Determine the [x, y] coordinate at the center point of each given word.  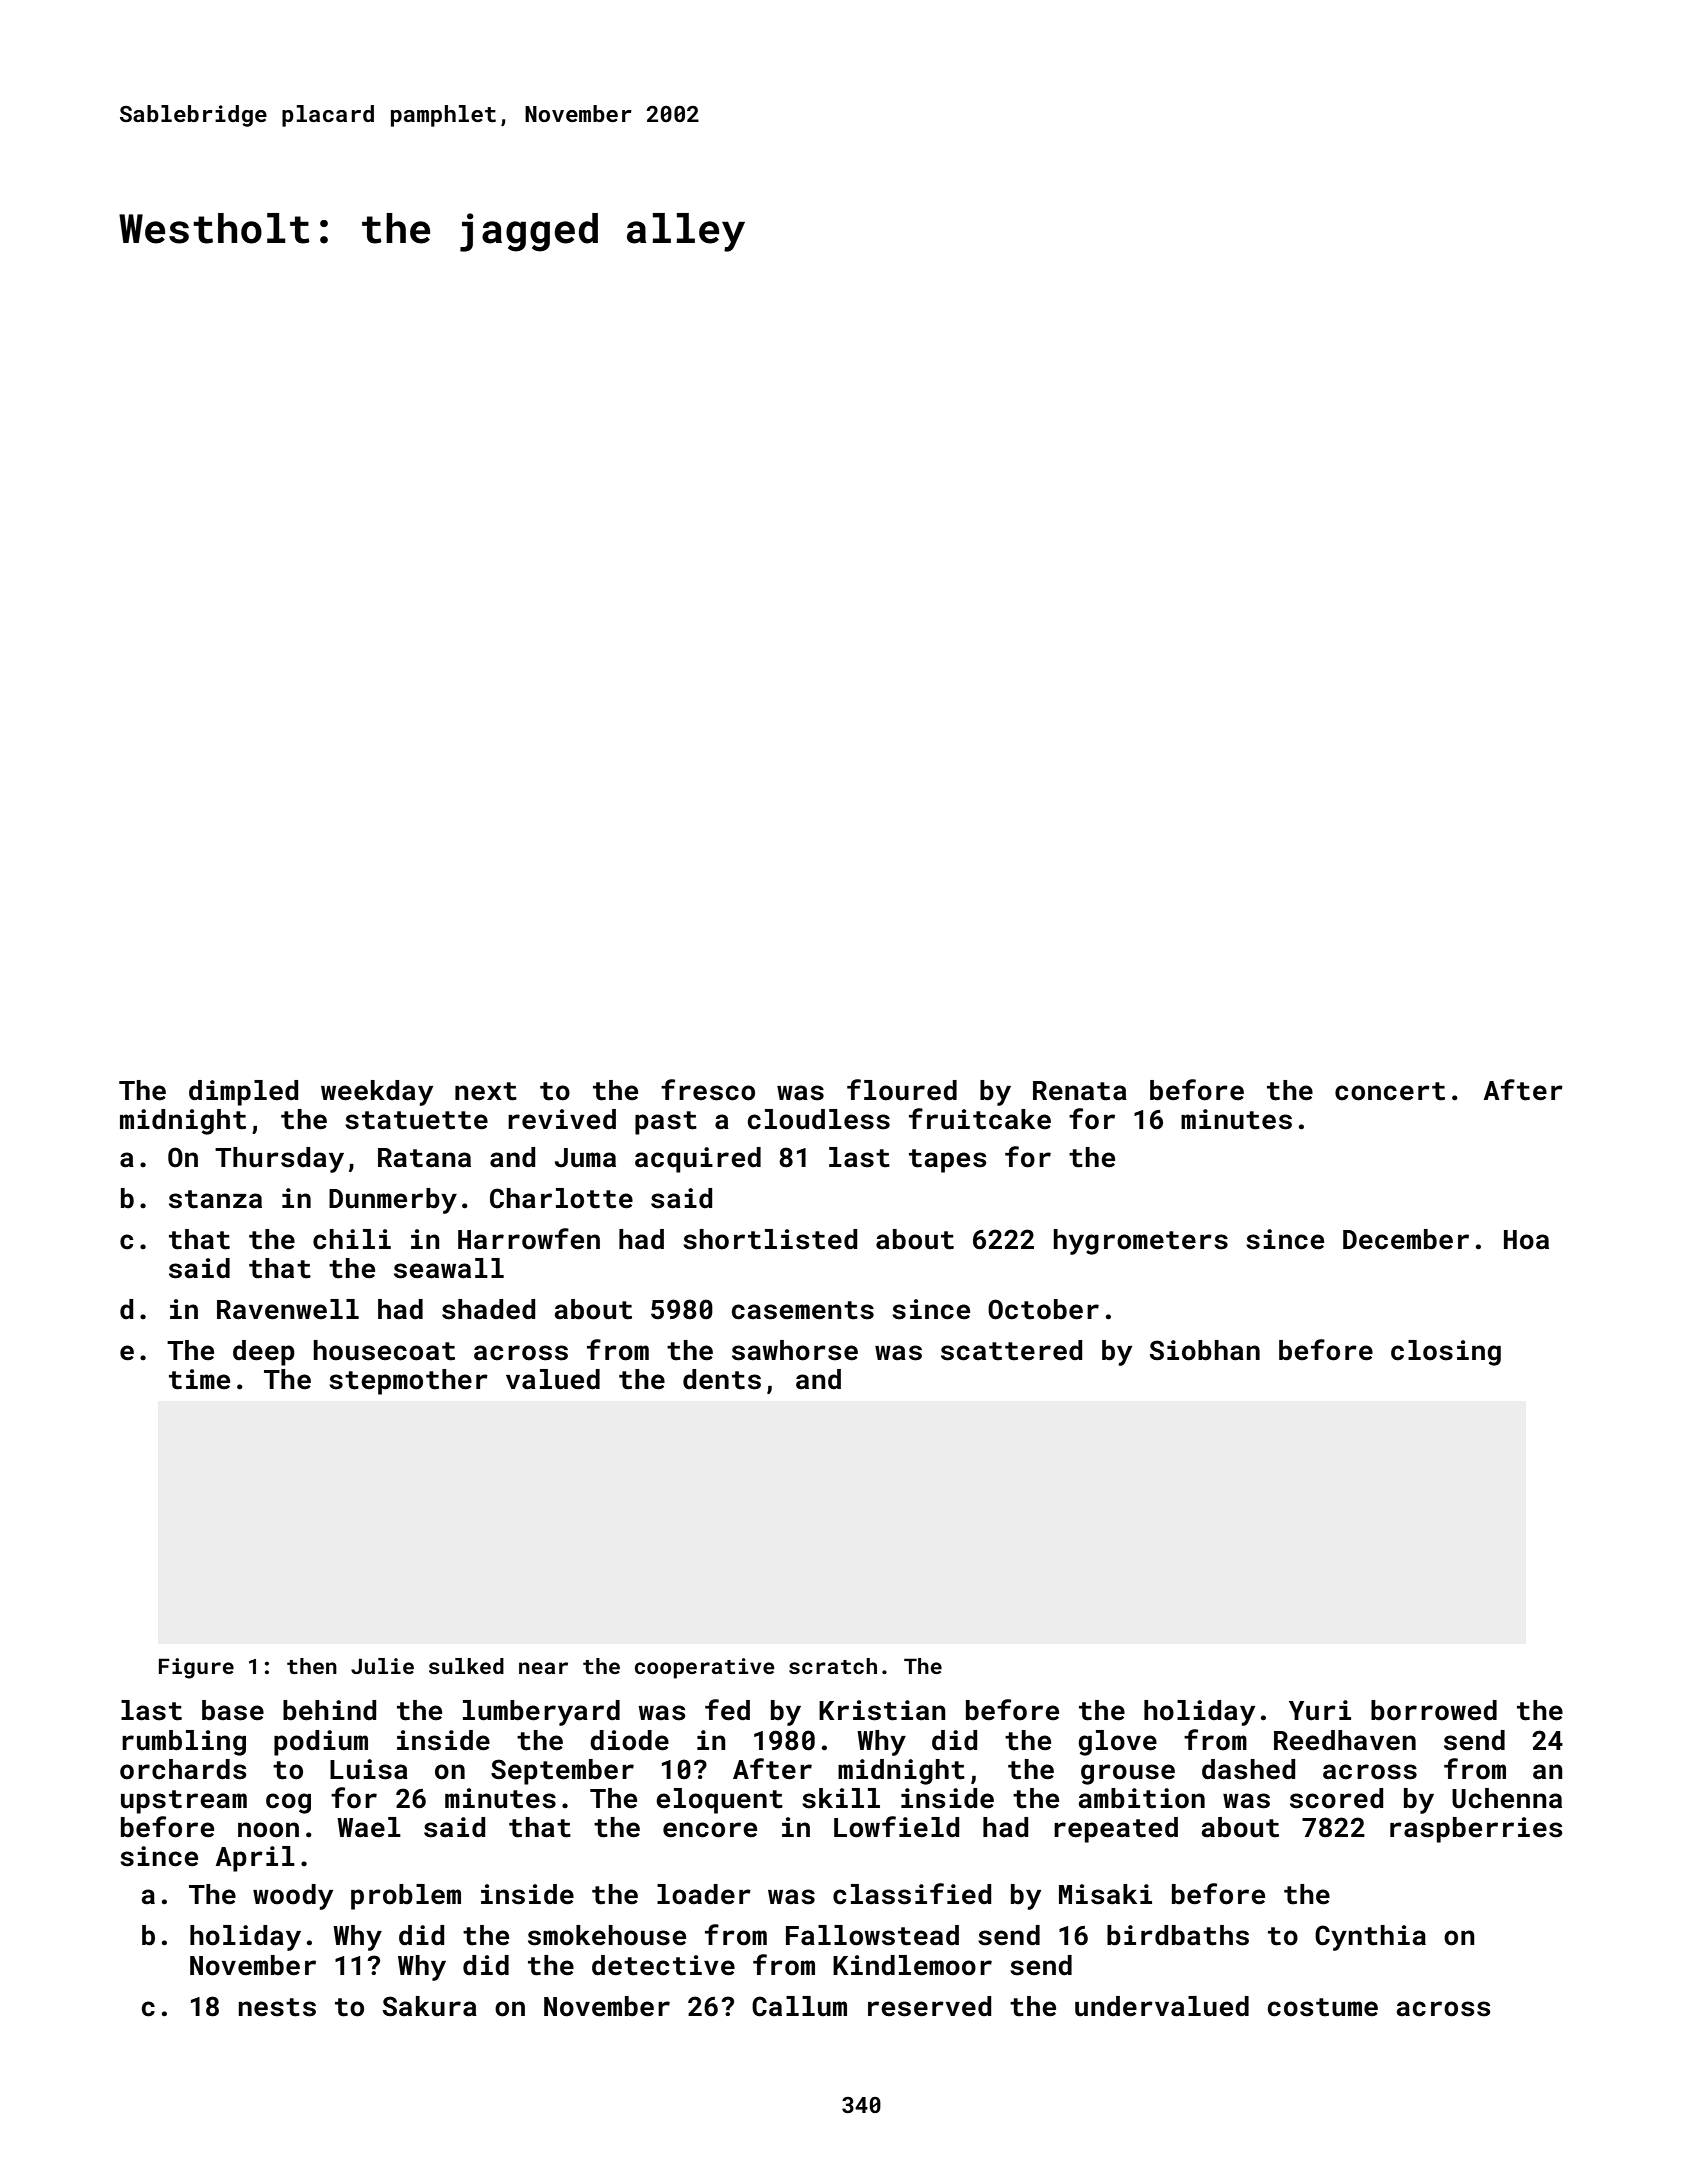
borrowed [1434, 1710]
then [312, 1666]
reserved [929, 2006]
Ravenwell [288, 1309]
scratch [833, 1666]
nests [277, 2007]
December [1406, 1239]
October [1043, 1309]
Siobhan [1205, 1350]
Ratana [424, 1158]
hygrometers [1140, 1242]
